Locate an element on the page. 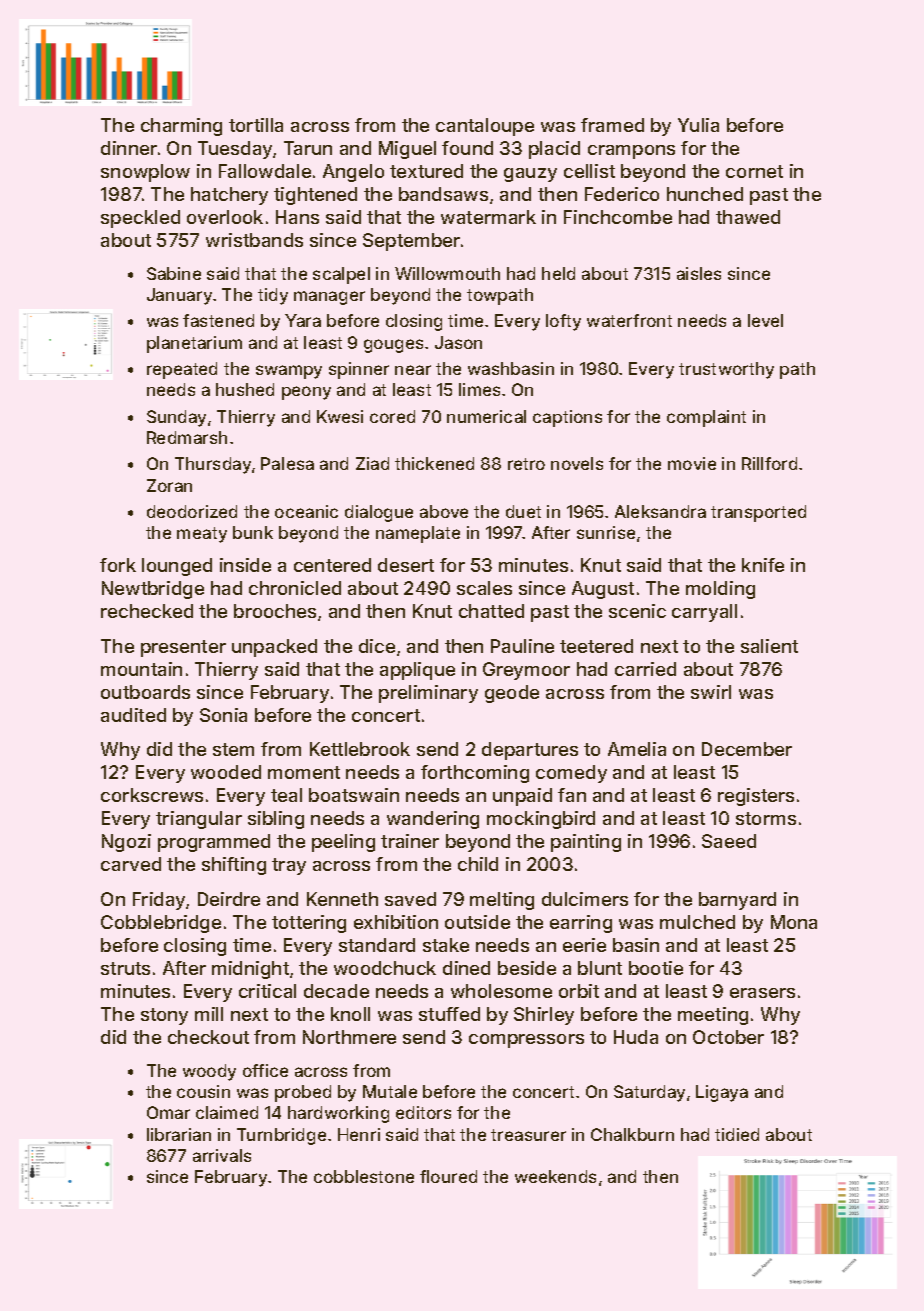 Image resolution: width=924 pixels, height=1311 pixels. duet is located at coordinates (523, 511).
